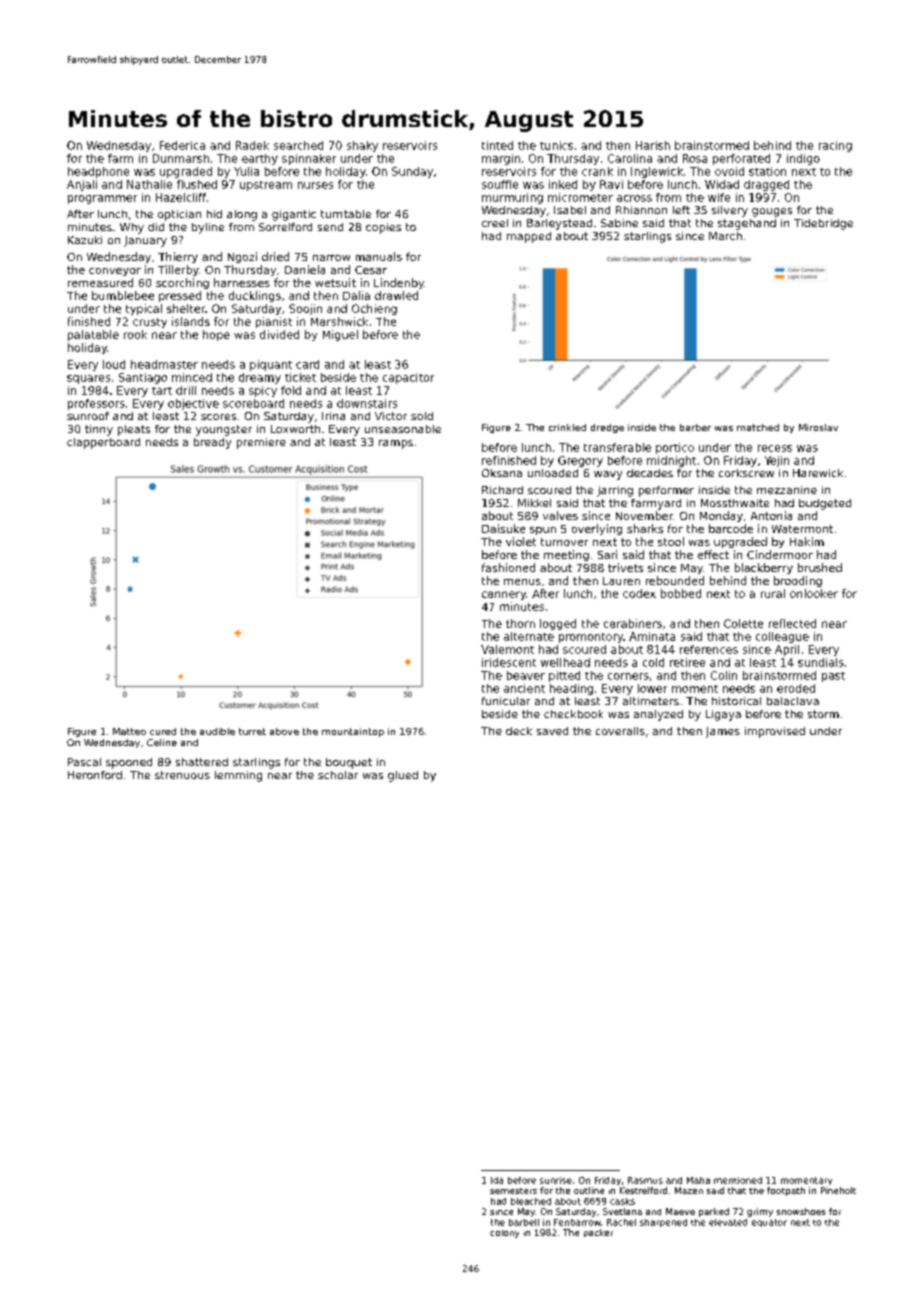  I want to click on semesters, so click(513, 1191).
